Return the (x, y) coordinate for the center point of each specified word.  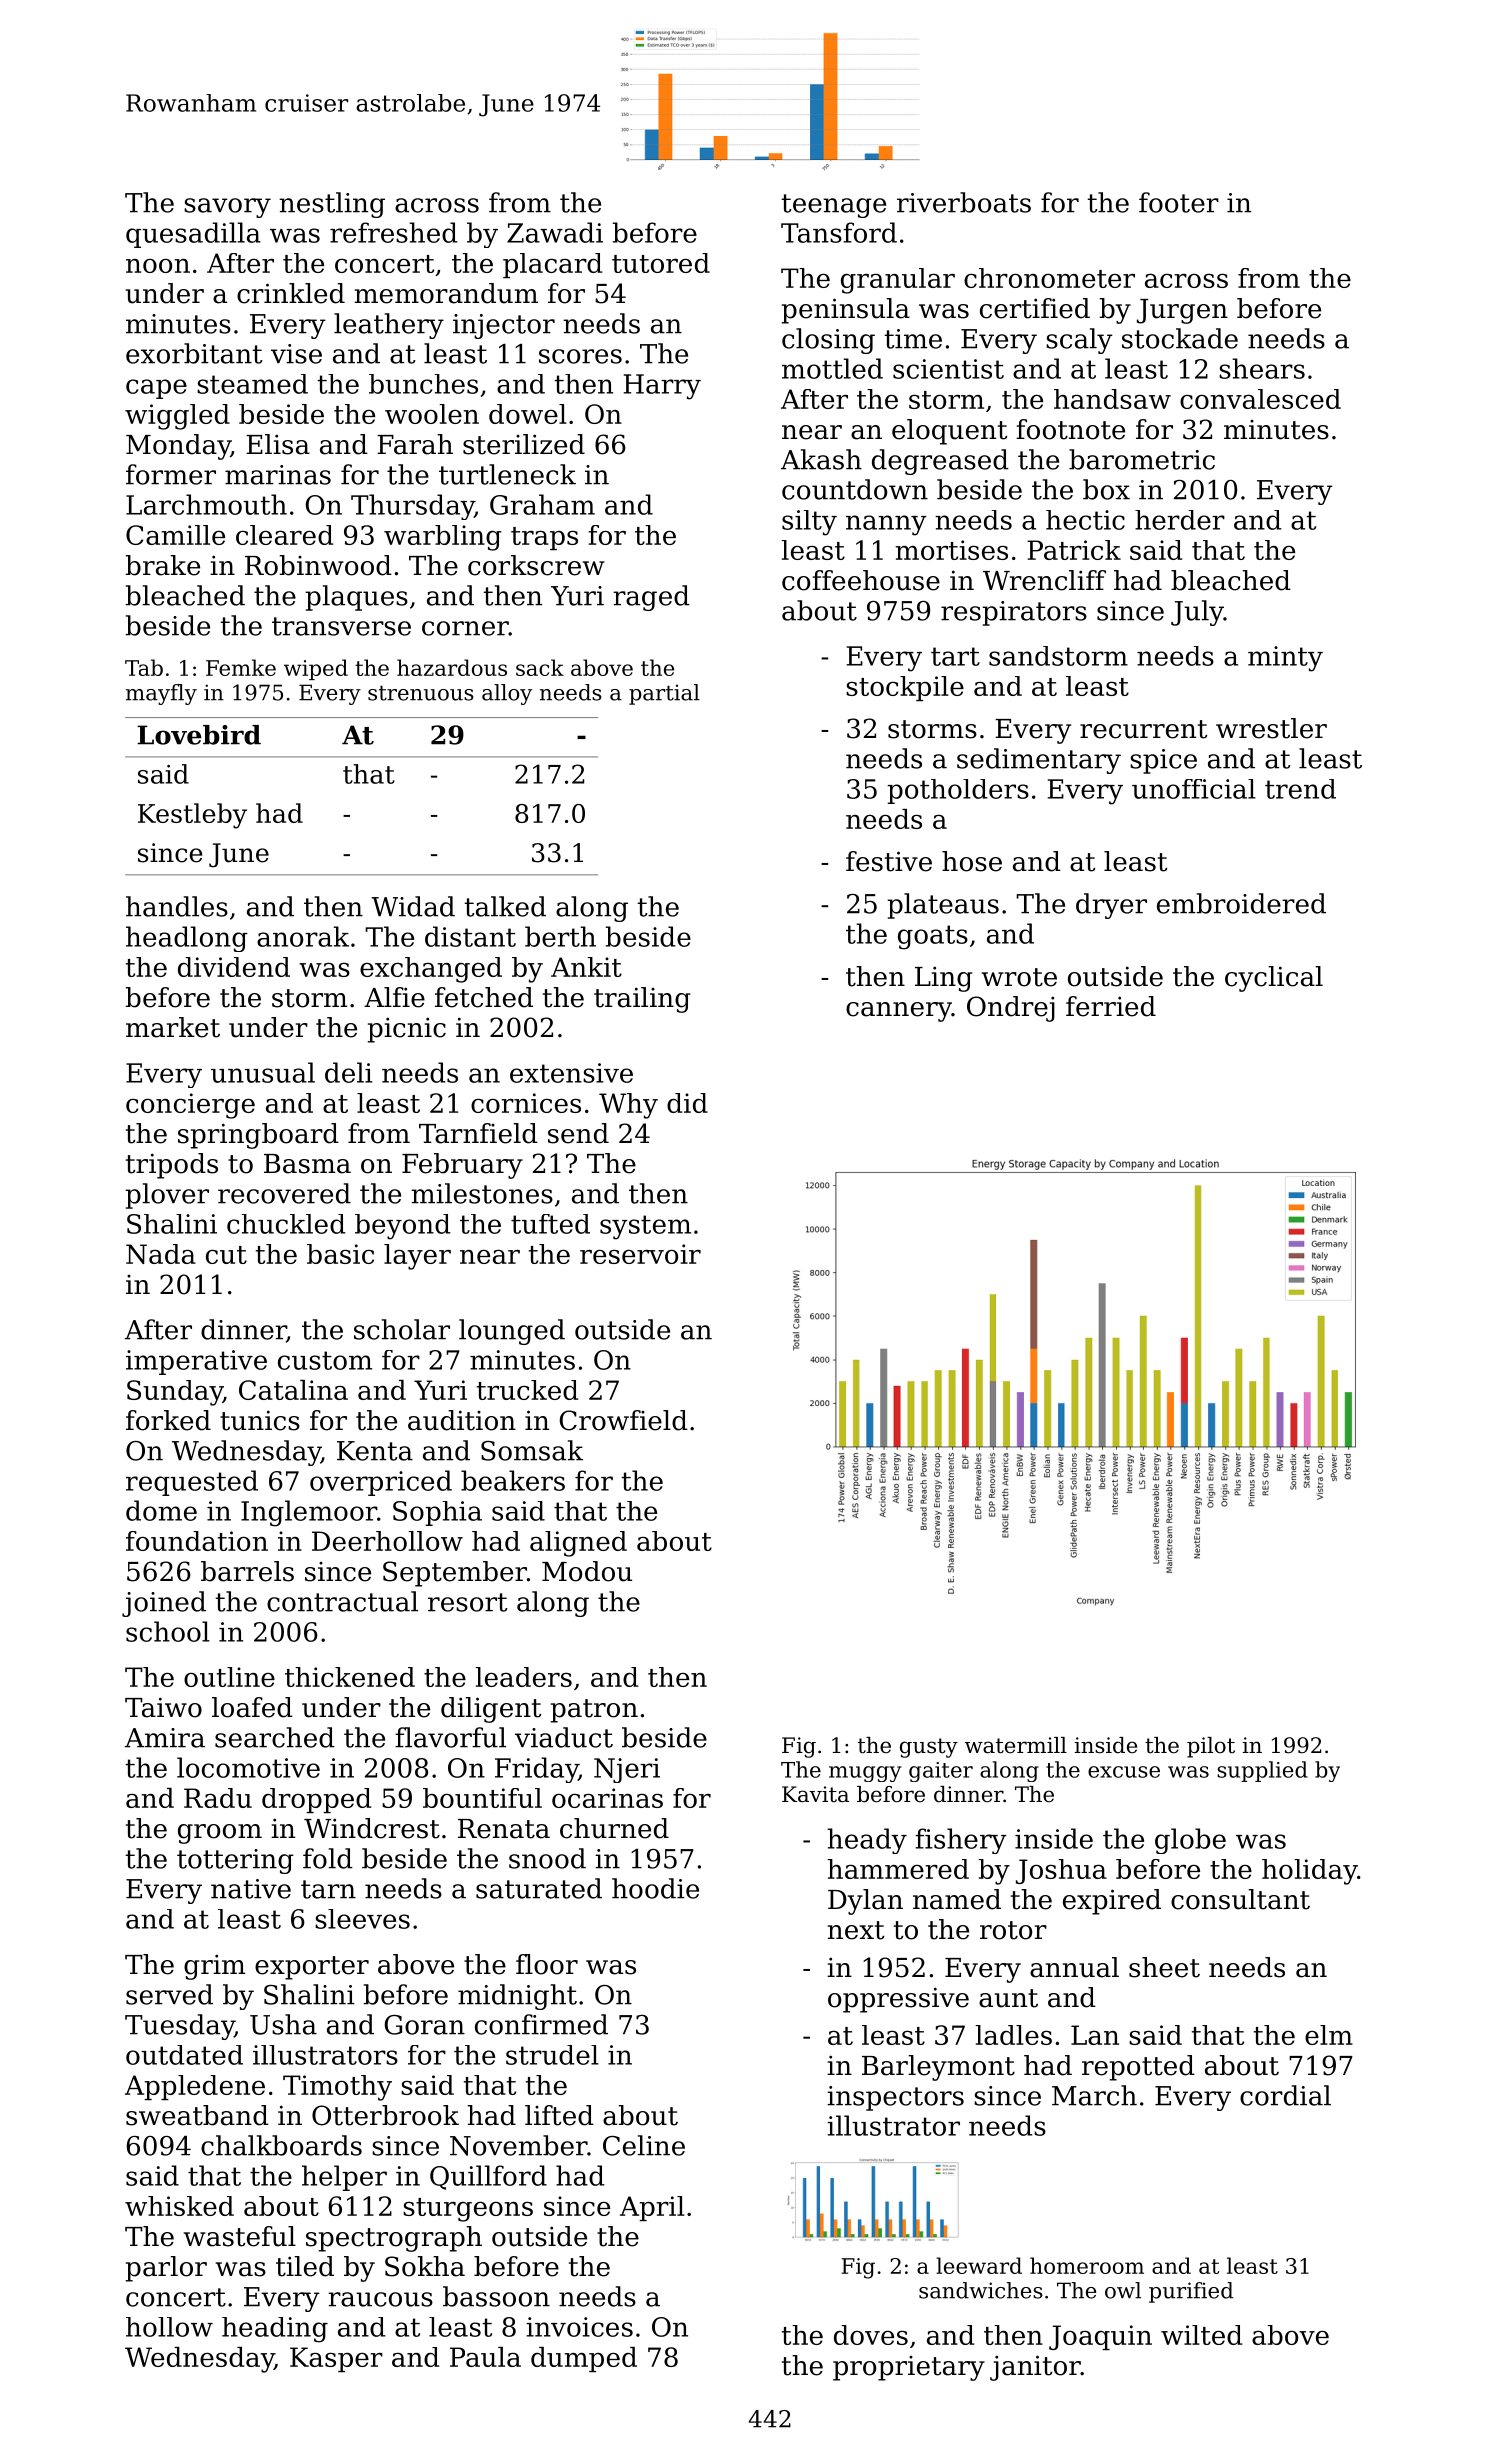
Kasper (336, 2359)
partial (664, 694)
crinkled (291, 293)
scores (580, 356)
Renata (504, 1829)
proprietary (909, 2368)
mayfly (161, 694)
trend (1300, 789)
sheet (1164, 1967)
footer (1179, 202)
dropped (316, 1800)
